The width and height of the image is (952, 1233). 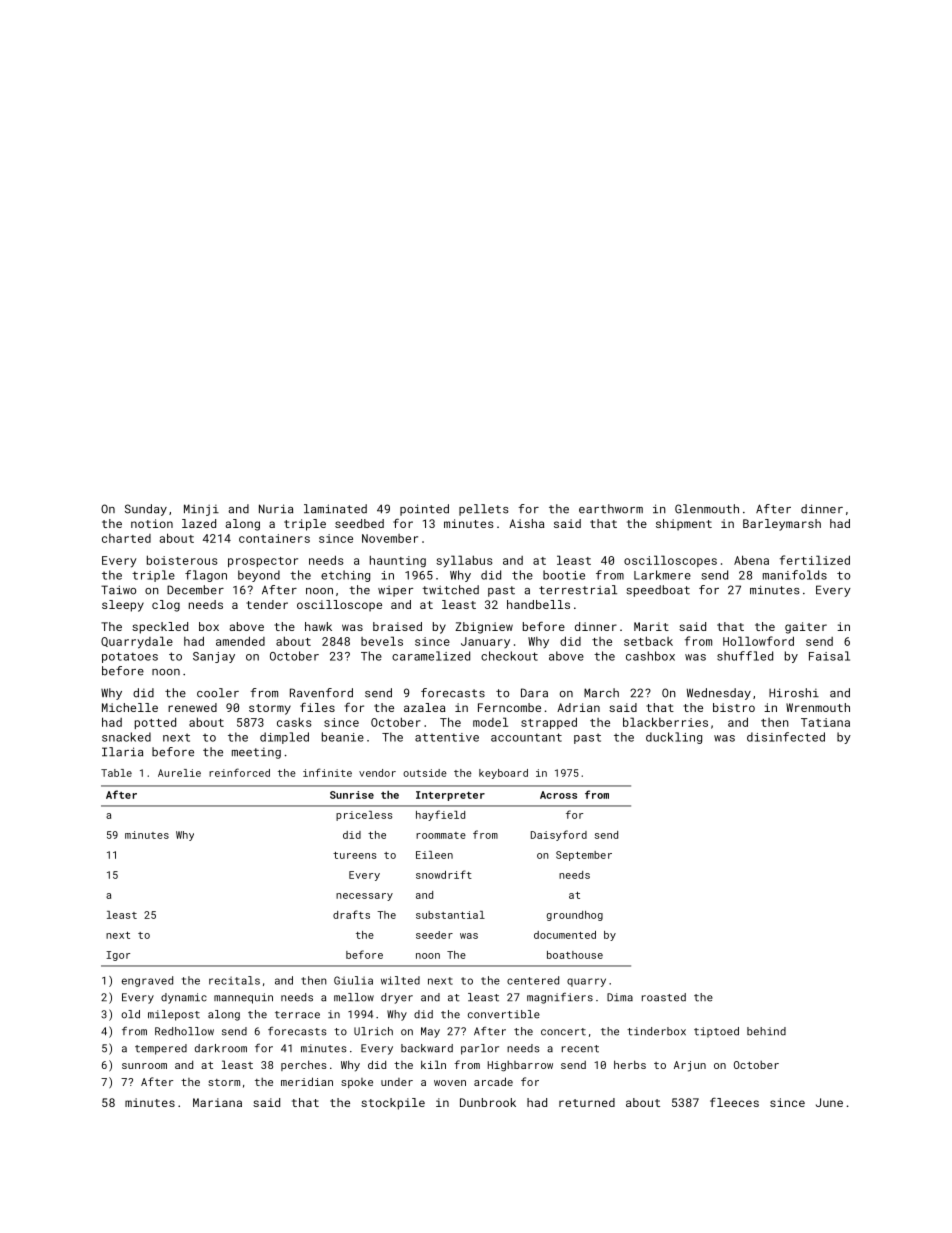 I want to click on Marit, so click(x=651, y=626).
